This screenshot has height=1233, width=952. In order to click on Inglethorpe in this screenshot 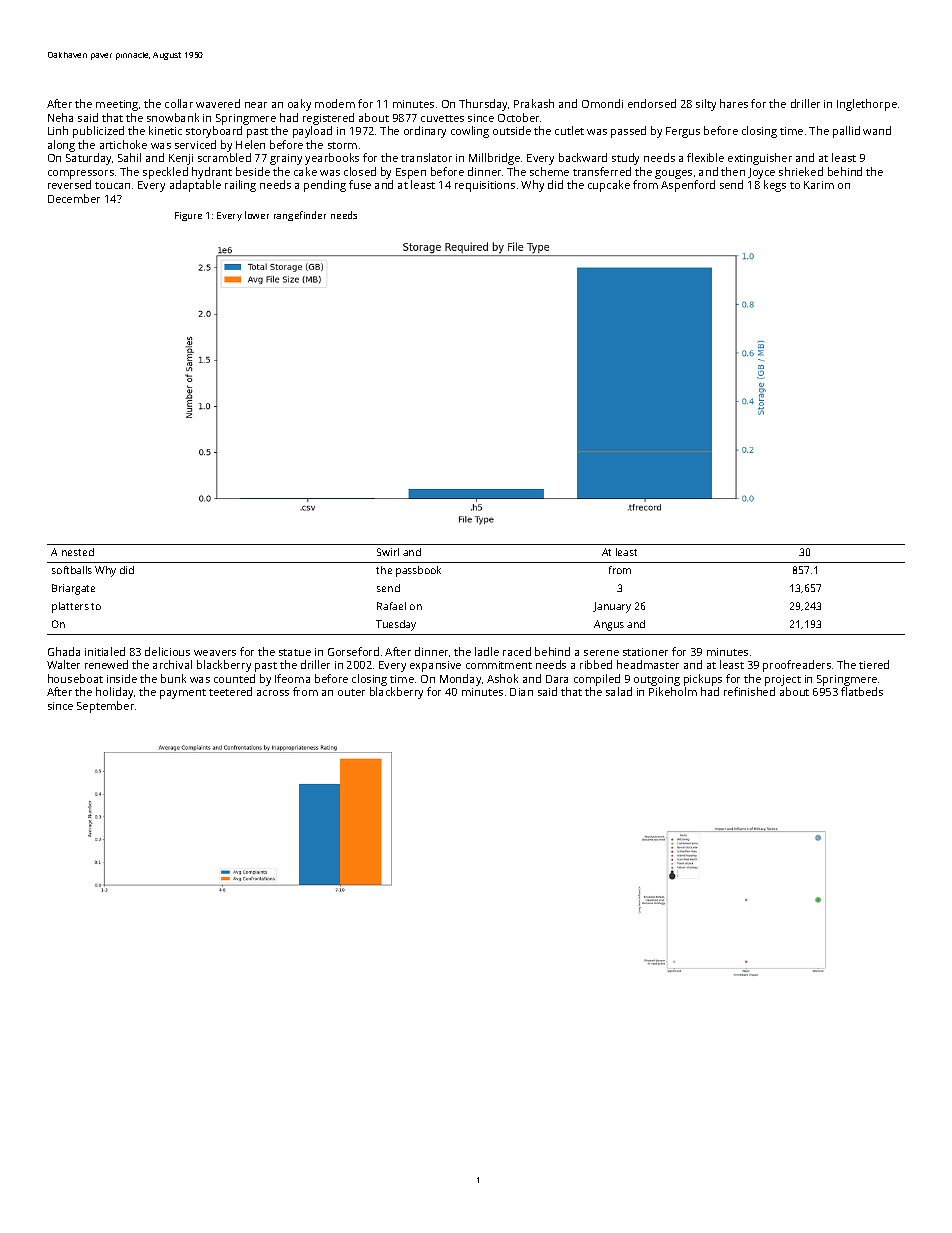, I will do `click(867, 105)`.
